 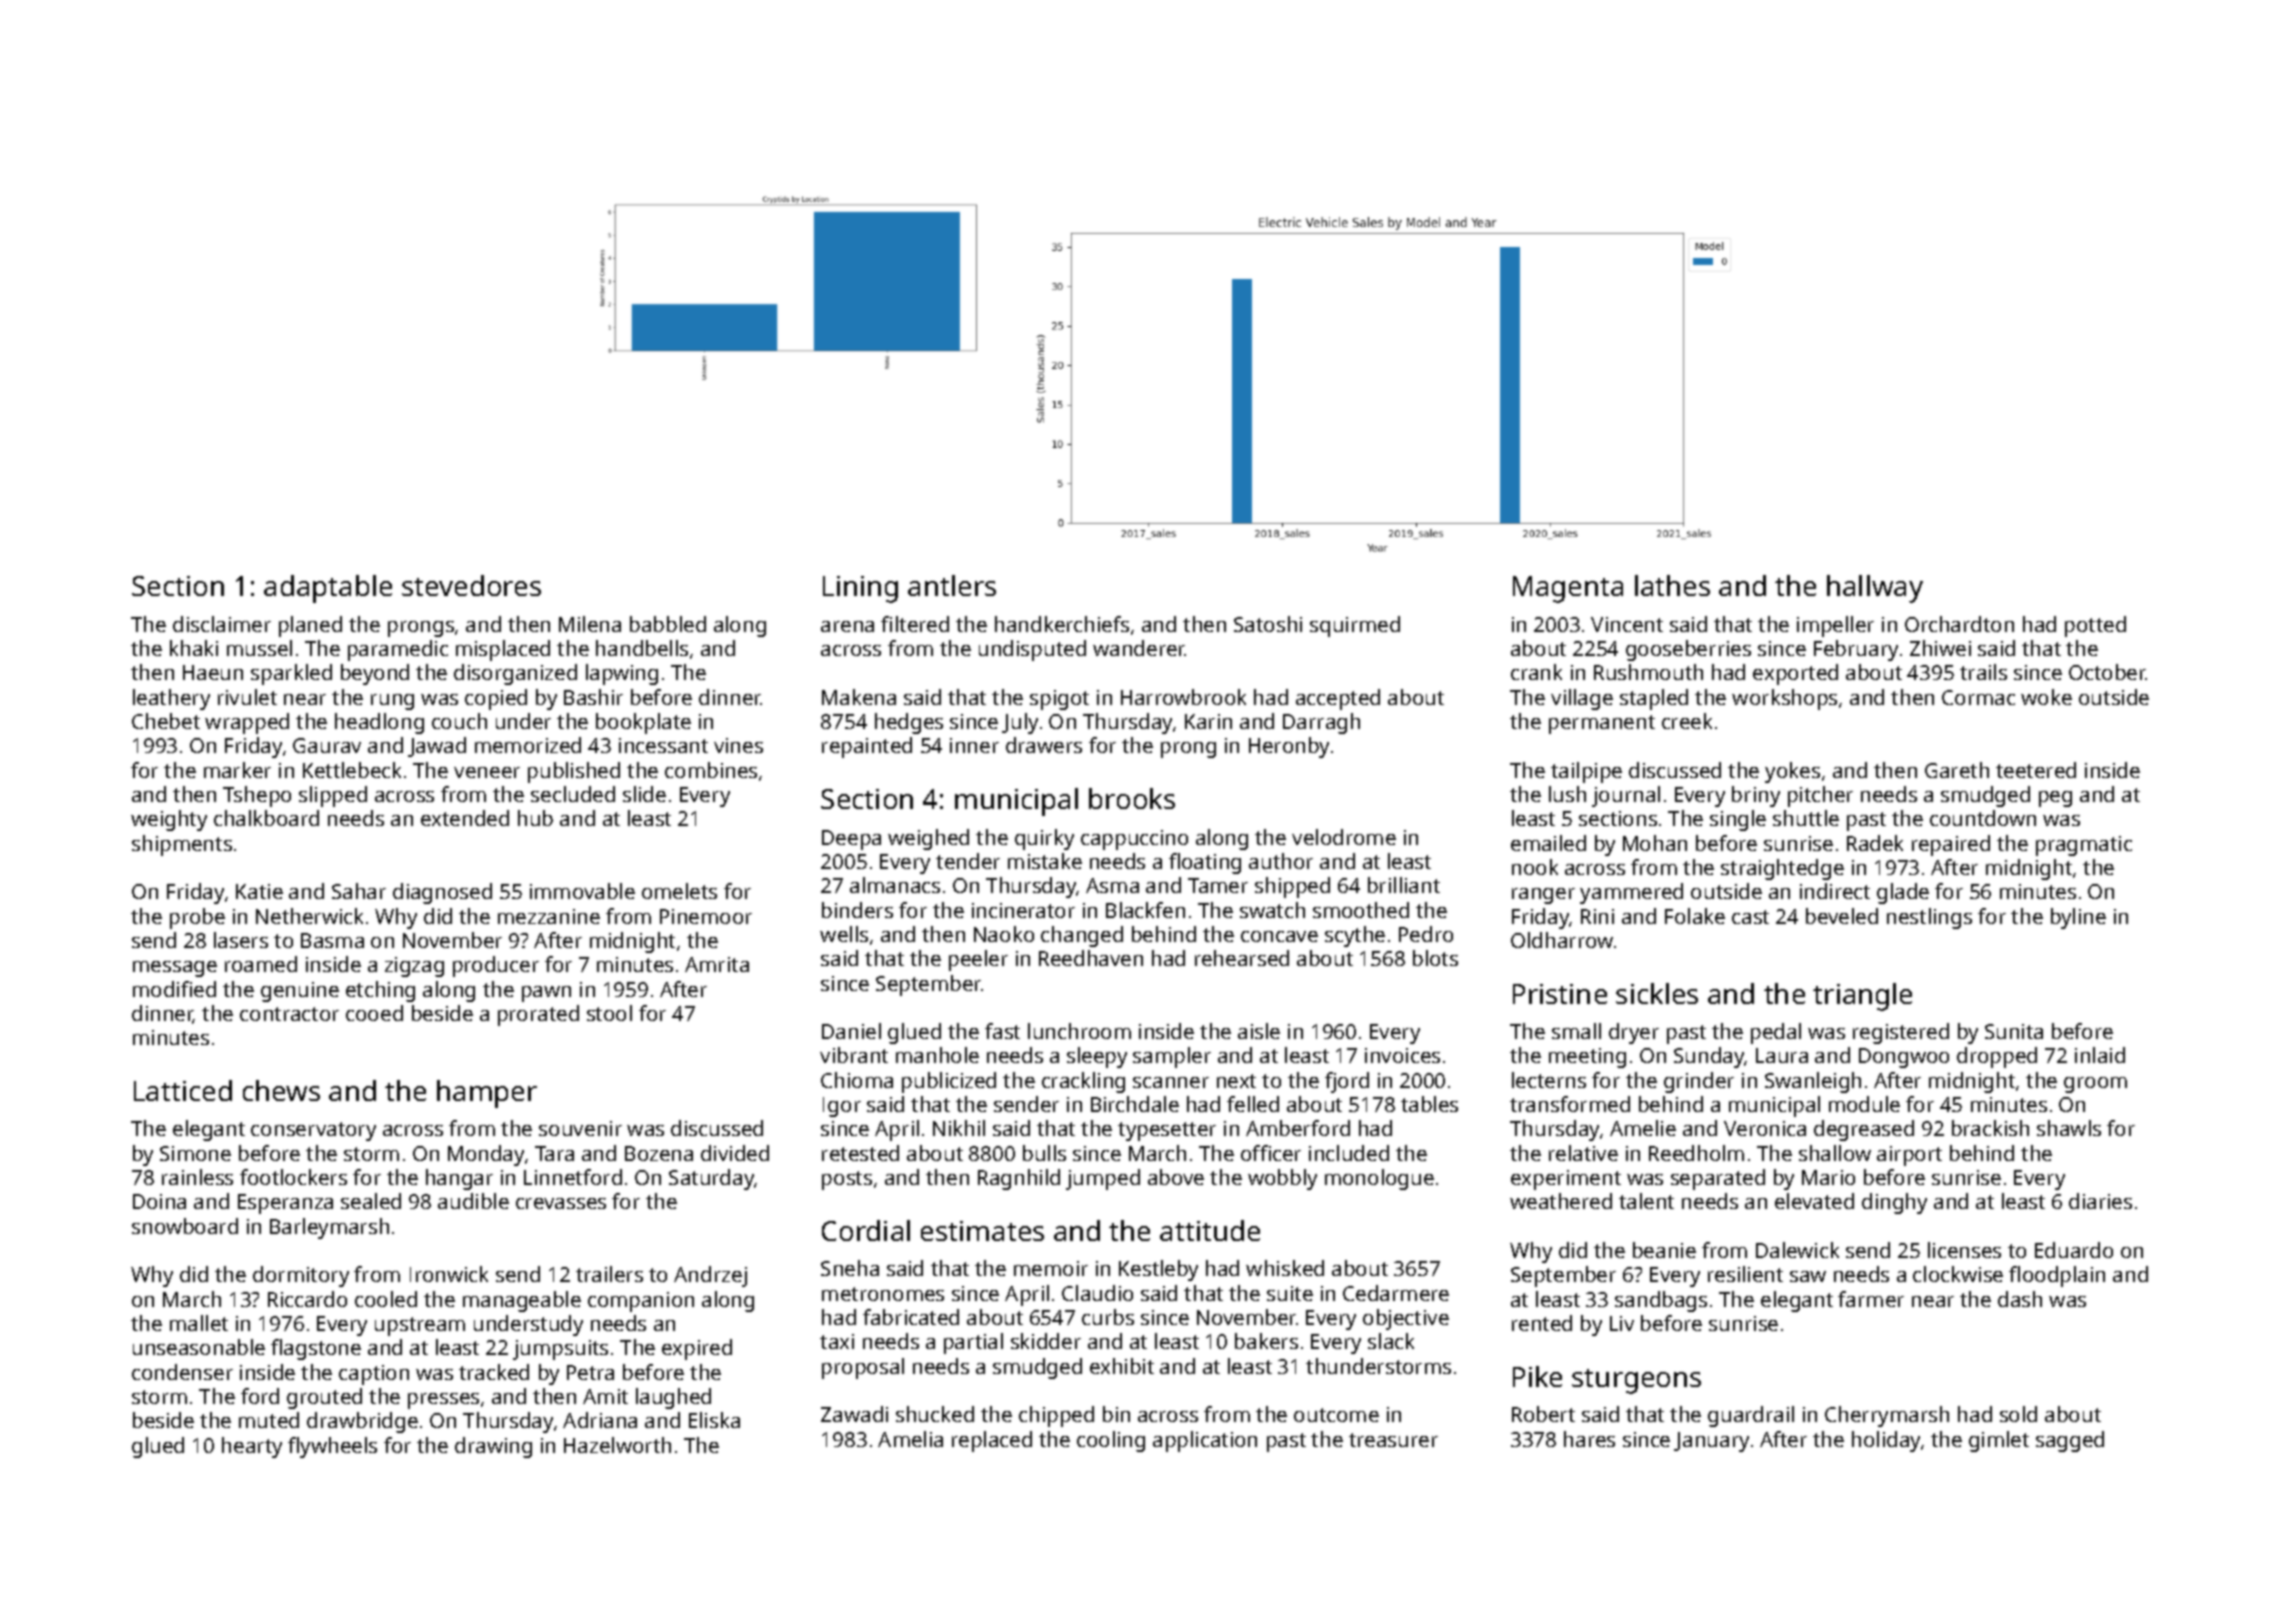 What do you see at coordinates (1990, 1128) in the screenshot?
I see `brackish` at bounding box center [1990, 1128].
